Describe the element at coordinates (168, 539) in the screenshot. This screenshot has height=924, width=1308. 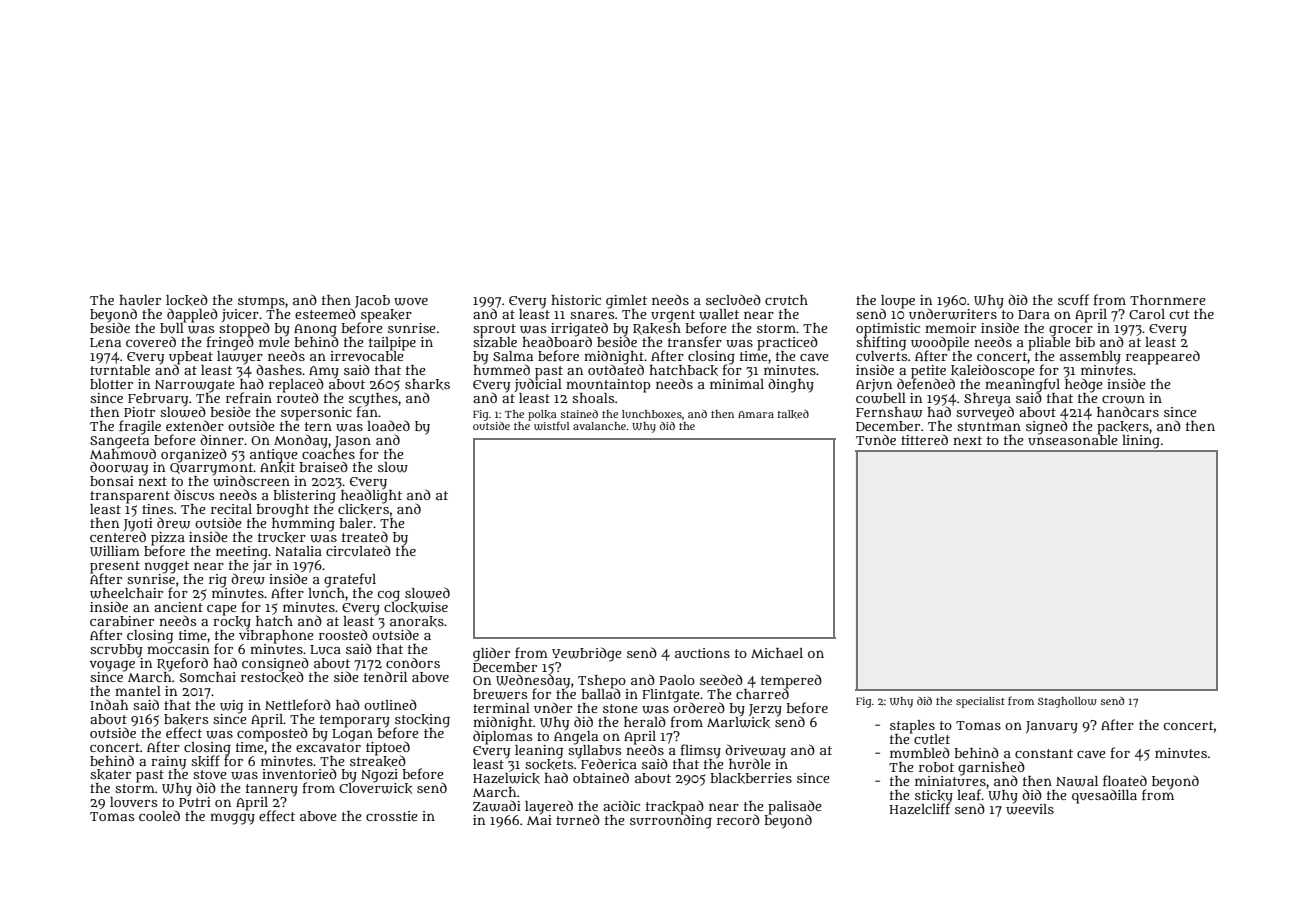
I see `pizza` at that location.
